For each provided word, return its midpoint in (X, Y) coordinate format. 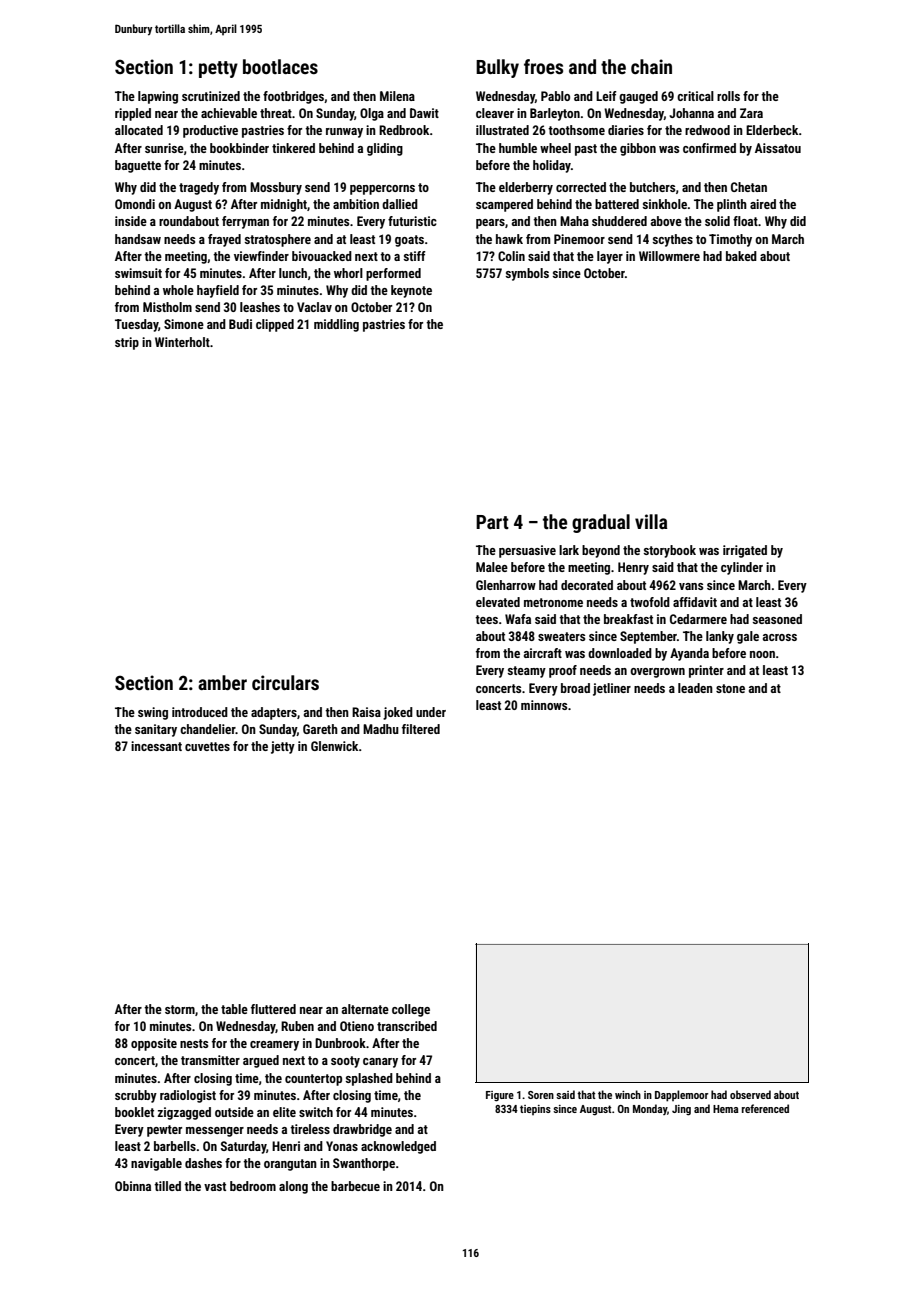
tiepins (535, 1110)
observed (750, 1094)
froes (543, 66)
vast (215, 1186)
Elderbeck (772, 130)
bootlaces (280, 66)
